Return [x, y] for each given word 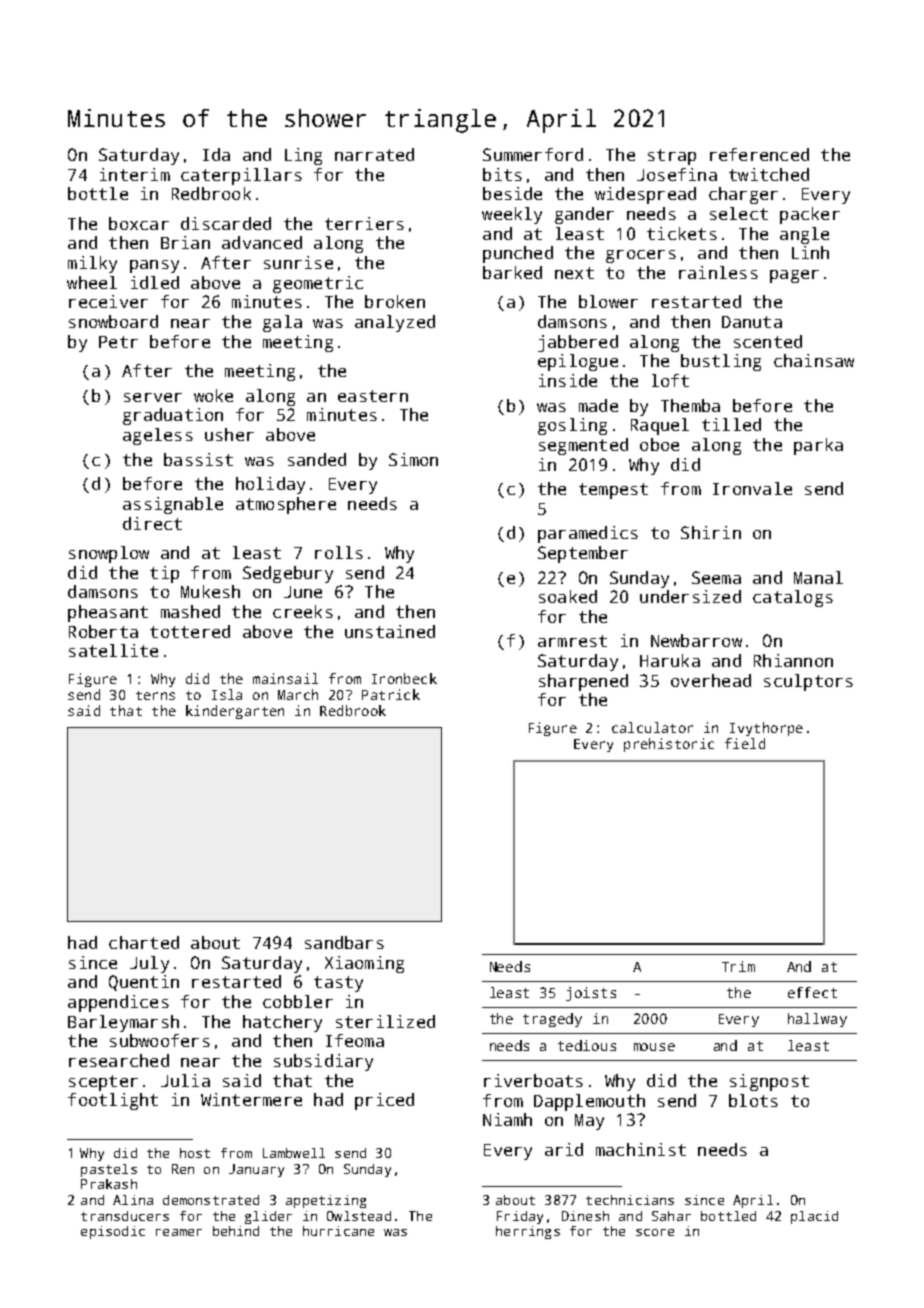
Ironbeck [404, 678]
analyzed [395, 323]
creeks [303, 611]
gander [584, 215]
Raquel [660, 426]
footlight [113, 1101]
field [745, 743]
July [149, 964]
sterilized [385, 1021]
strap [672, 157]
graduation [173, 416]
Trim [738, 966]
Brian [185, 242]
